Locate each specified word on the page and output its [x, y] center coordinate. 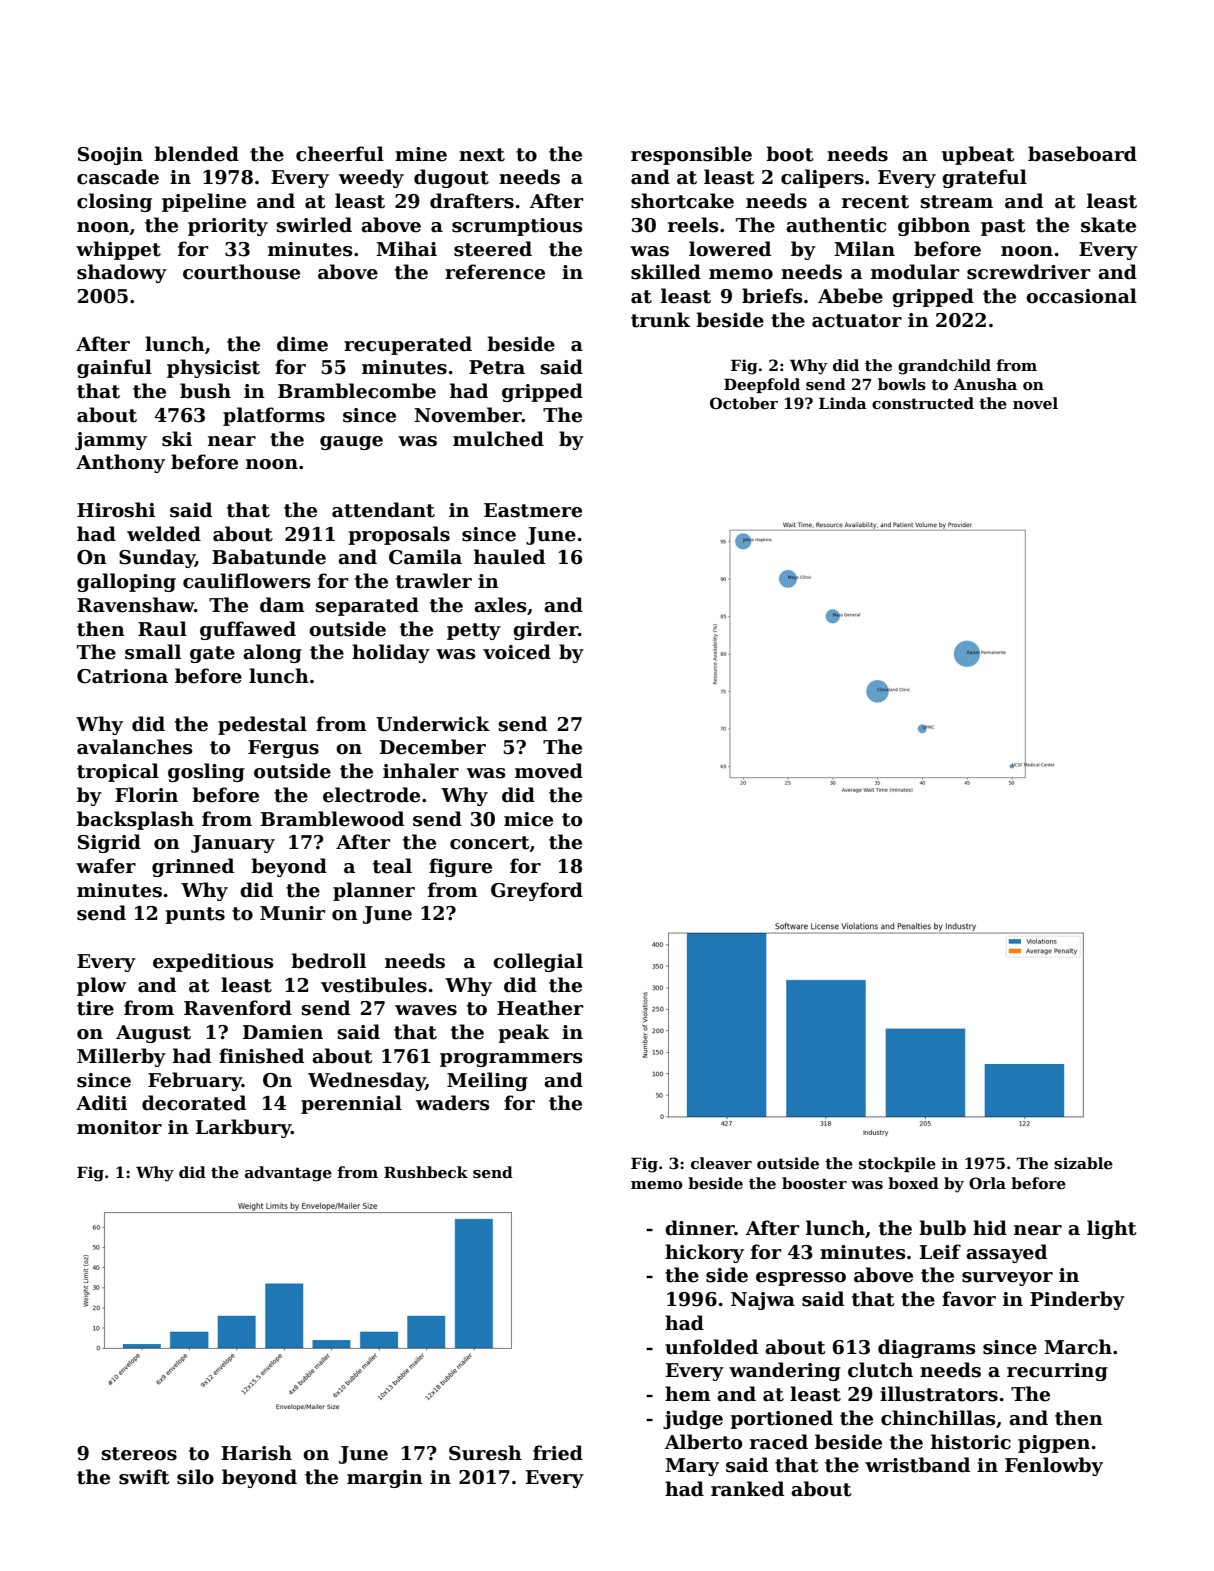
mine [421, 154]
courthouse [241, 272]
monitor [119, 1127]
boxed [913, 1183]
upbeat [978, 155]
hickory [704, 1253]
